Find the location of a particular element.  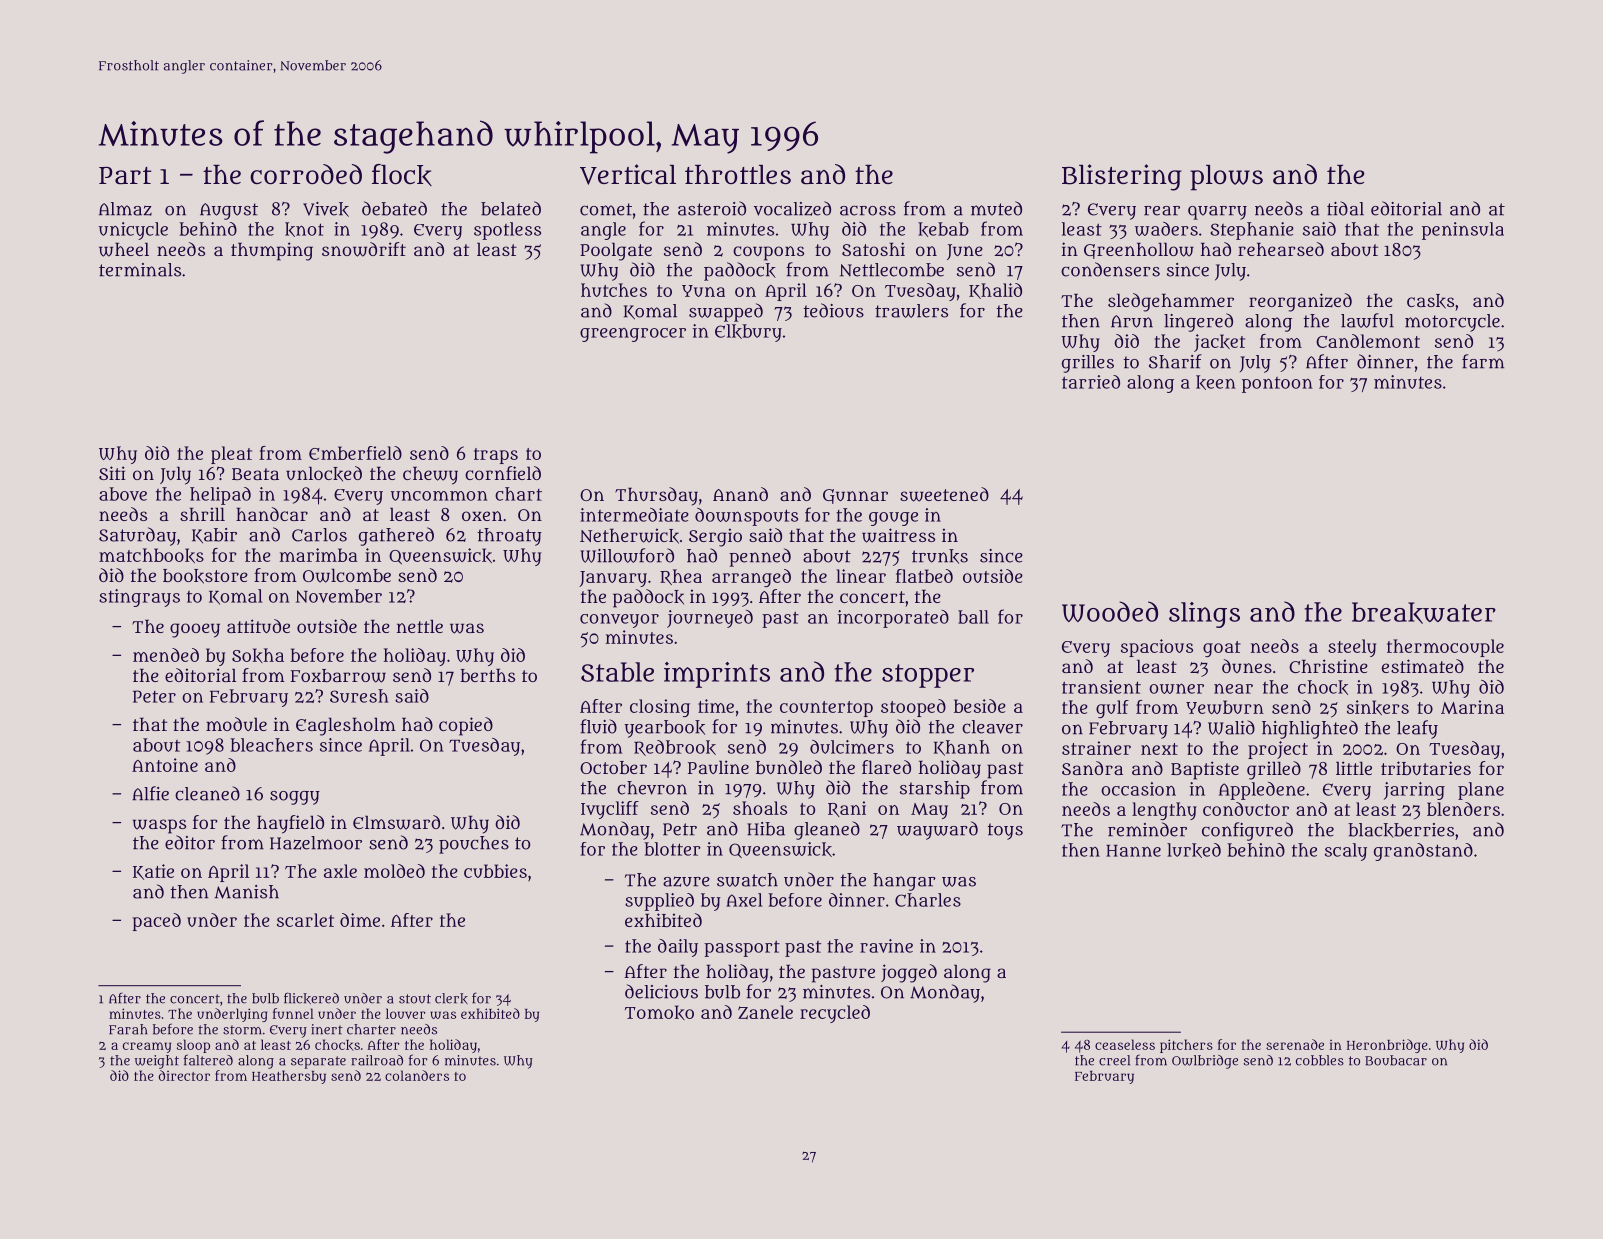

Heathersby is located at coordinates (289, 1077).
